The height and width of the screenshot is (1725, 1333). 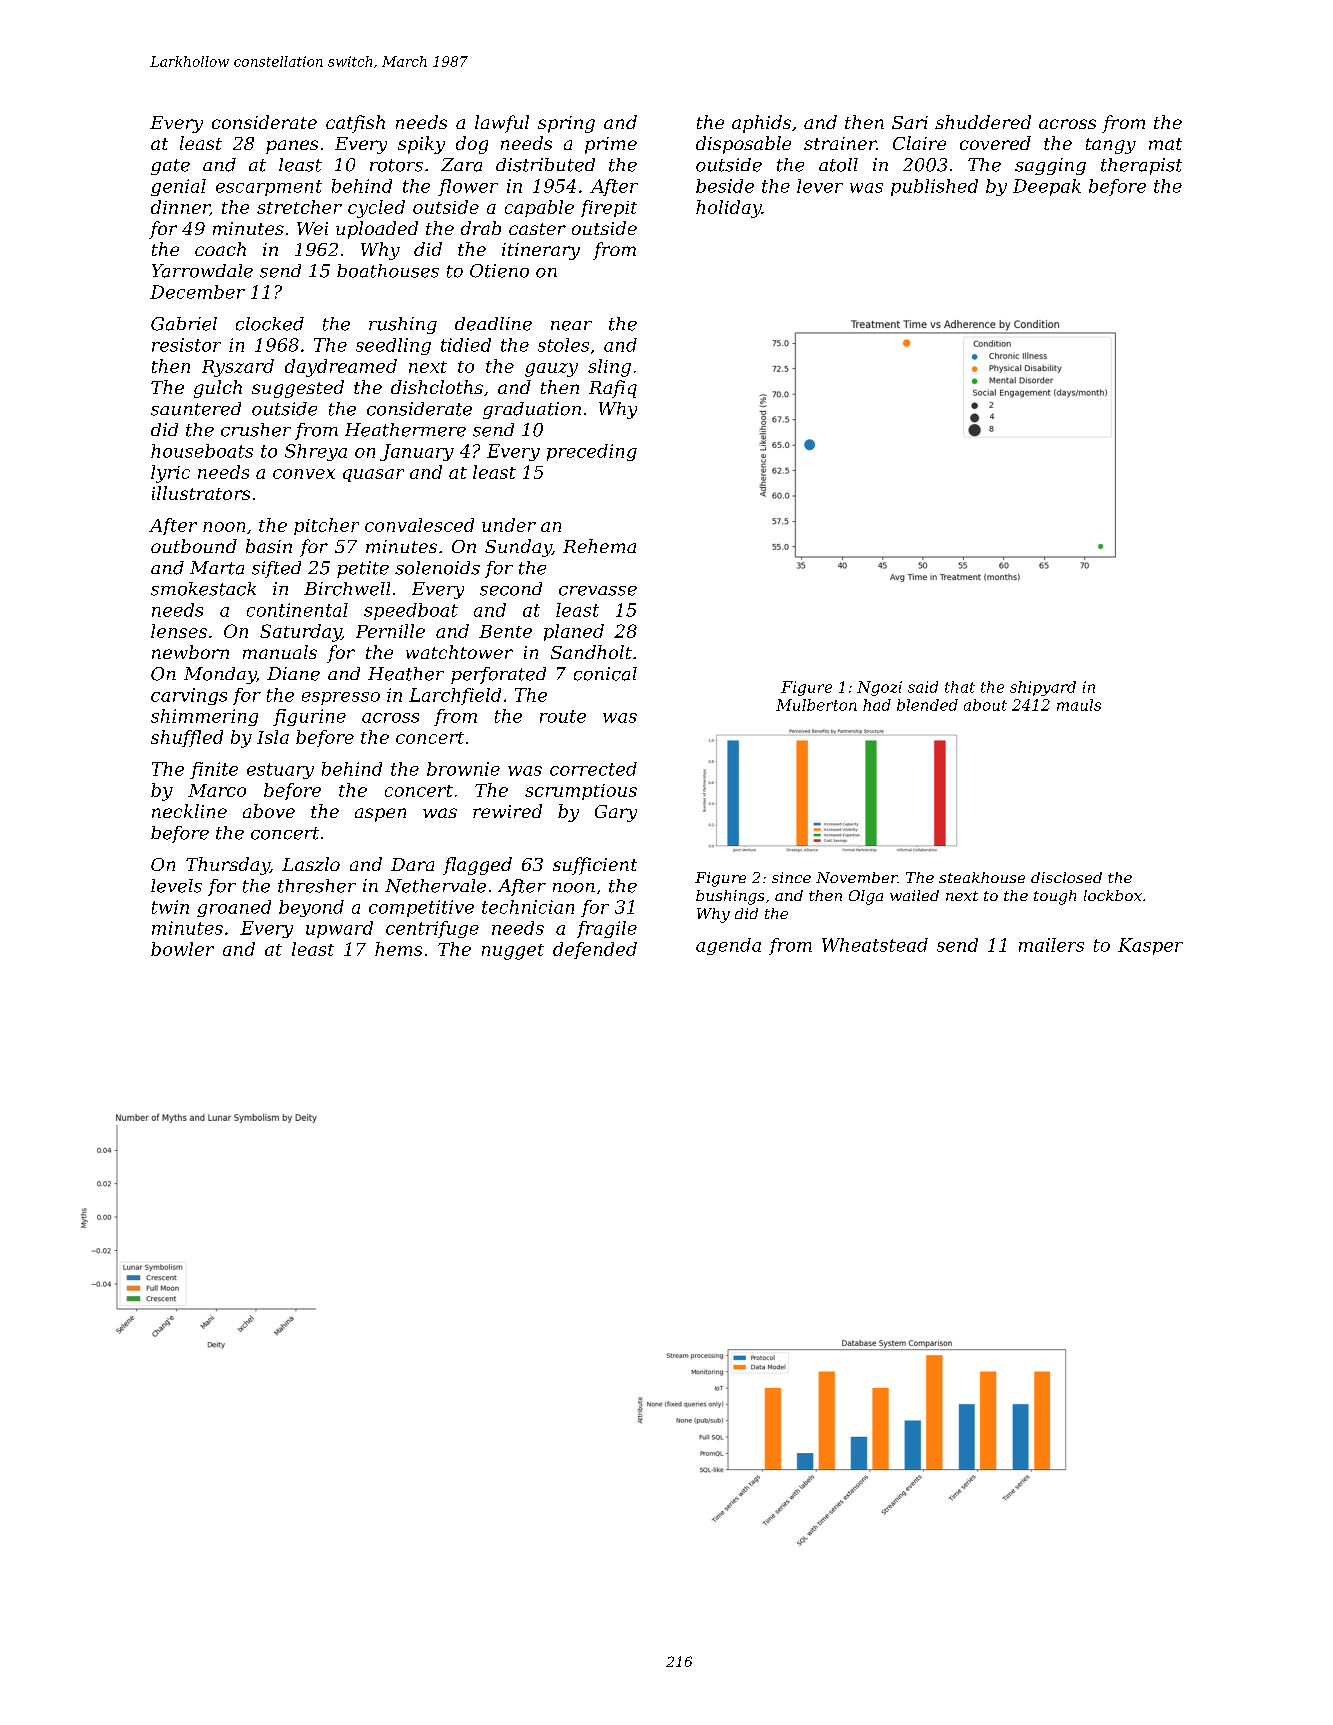 What do you see at coordinates (595, 950) in the screenshot?
I see `defended` at bounding box center [595, 950].
